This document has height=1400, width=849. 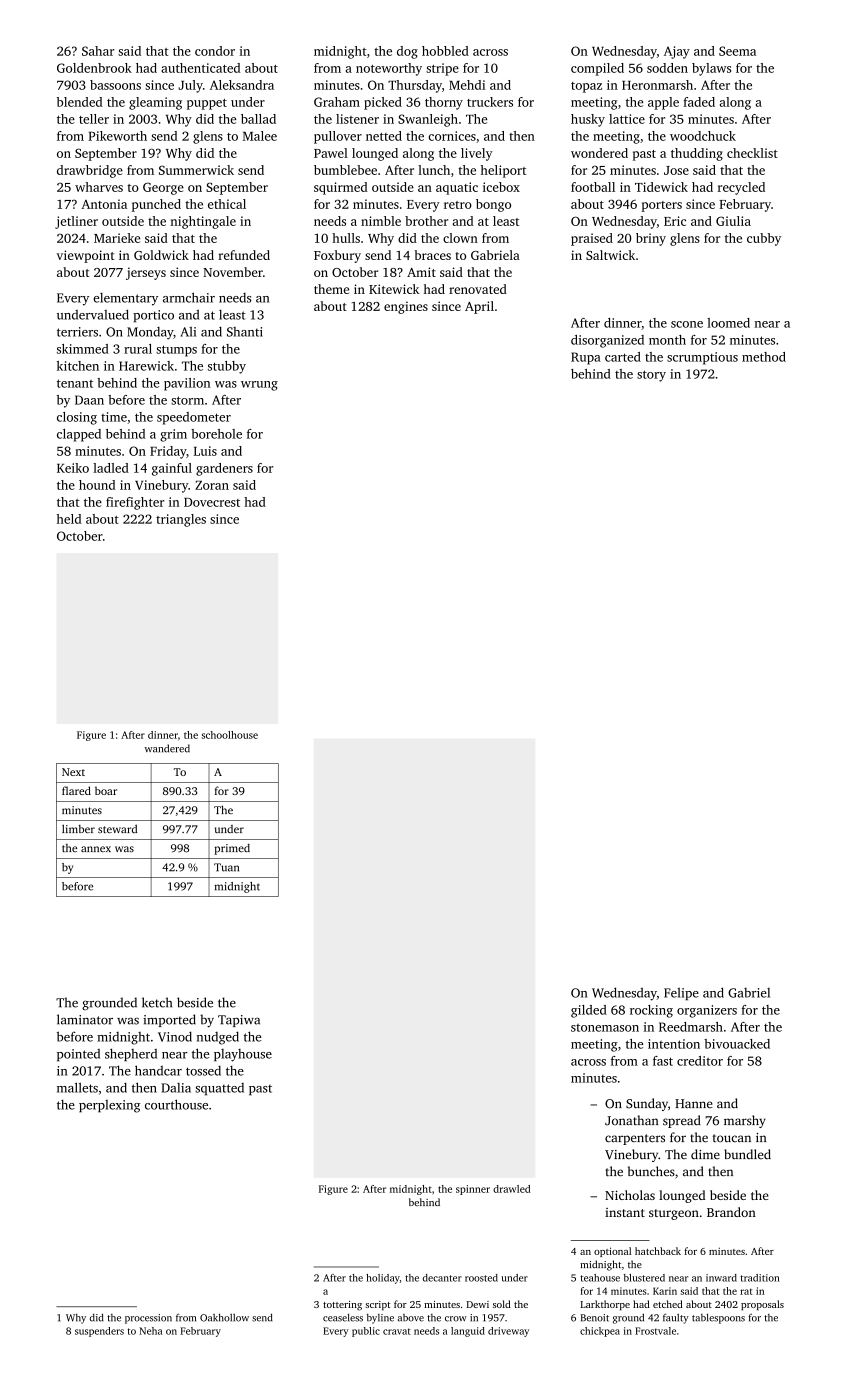 What do you see at coordinates (481, 1278) in the document?
I see `roosted` at bounding box center [481, 1278].
